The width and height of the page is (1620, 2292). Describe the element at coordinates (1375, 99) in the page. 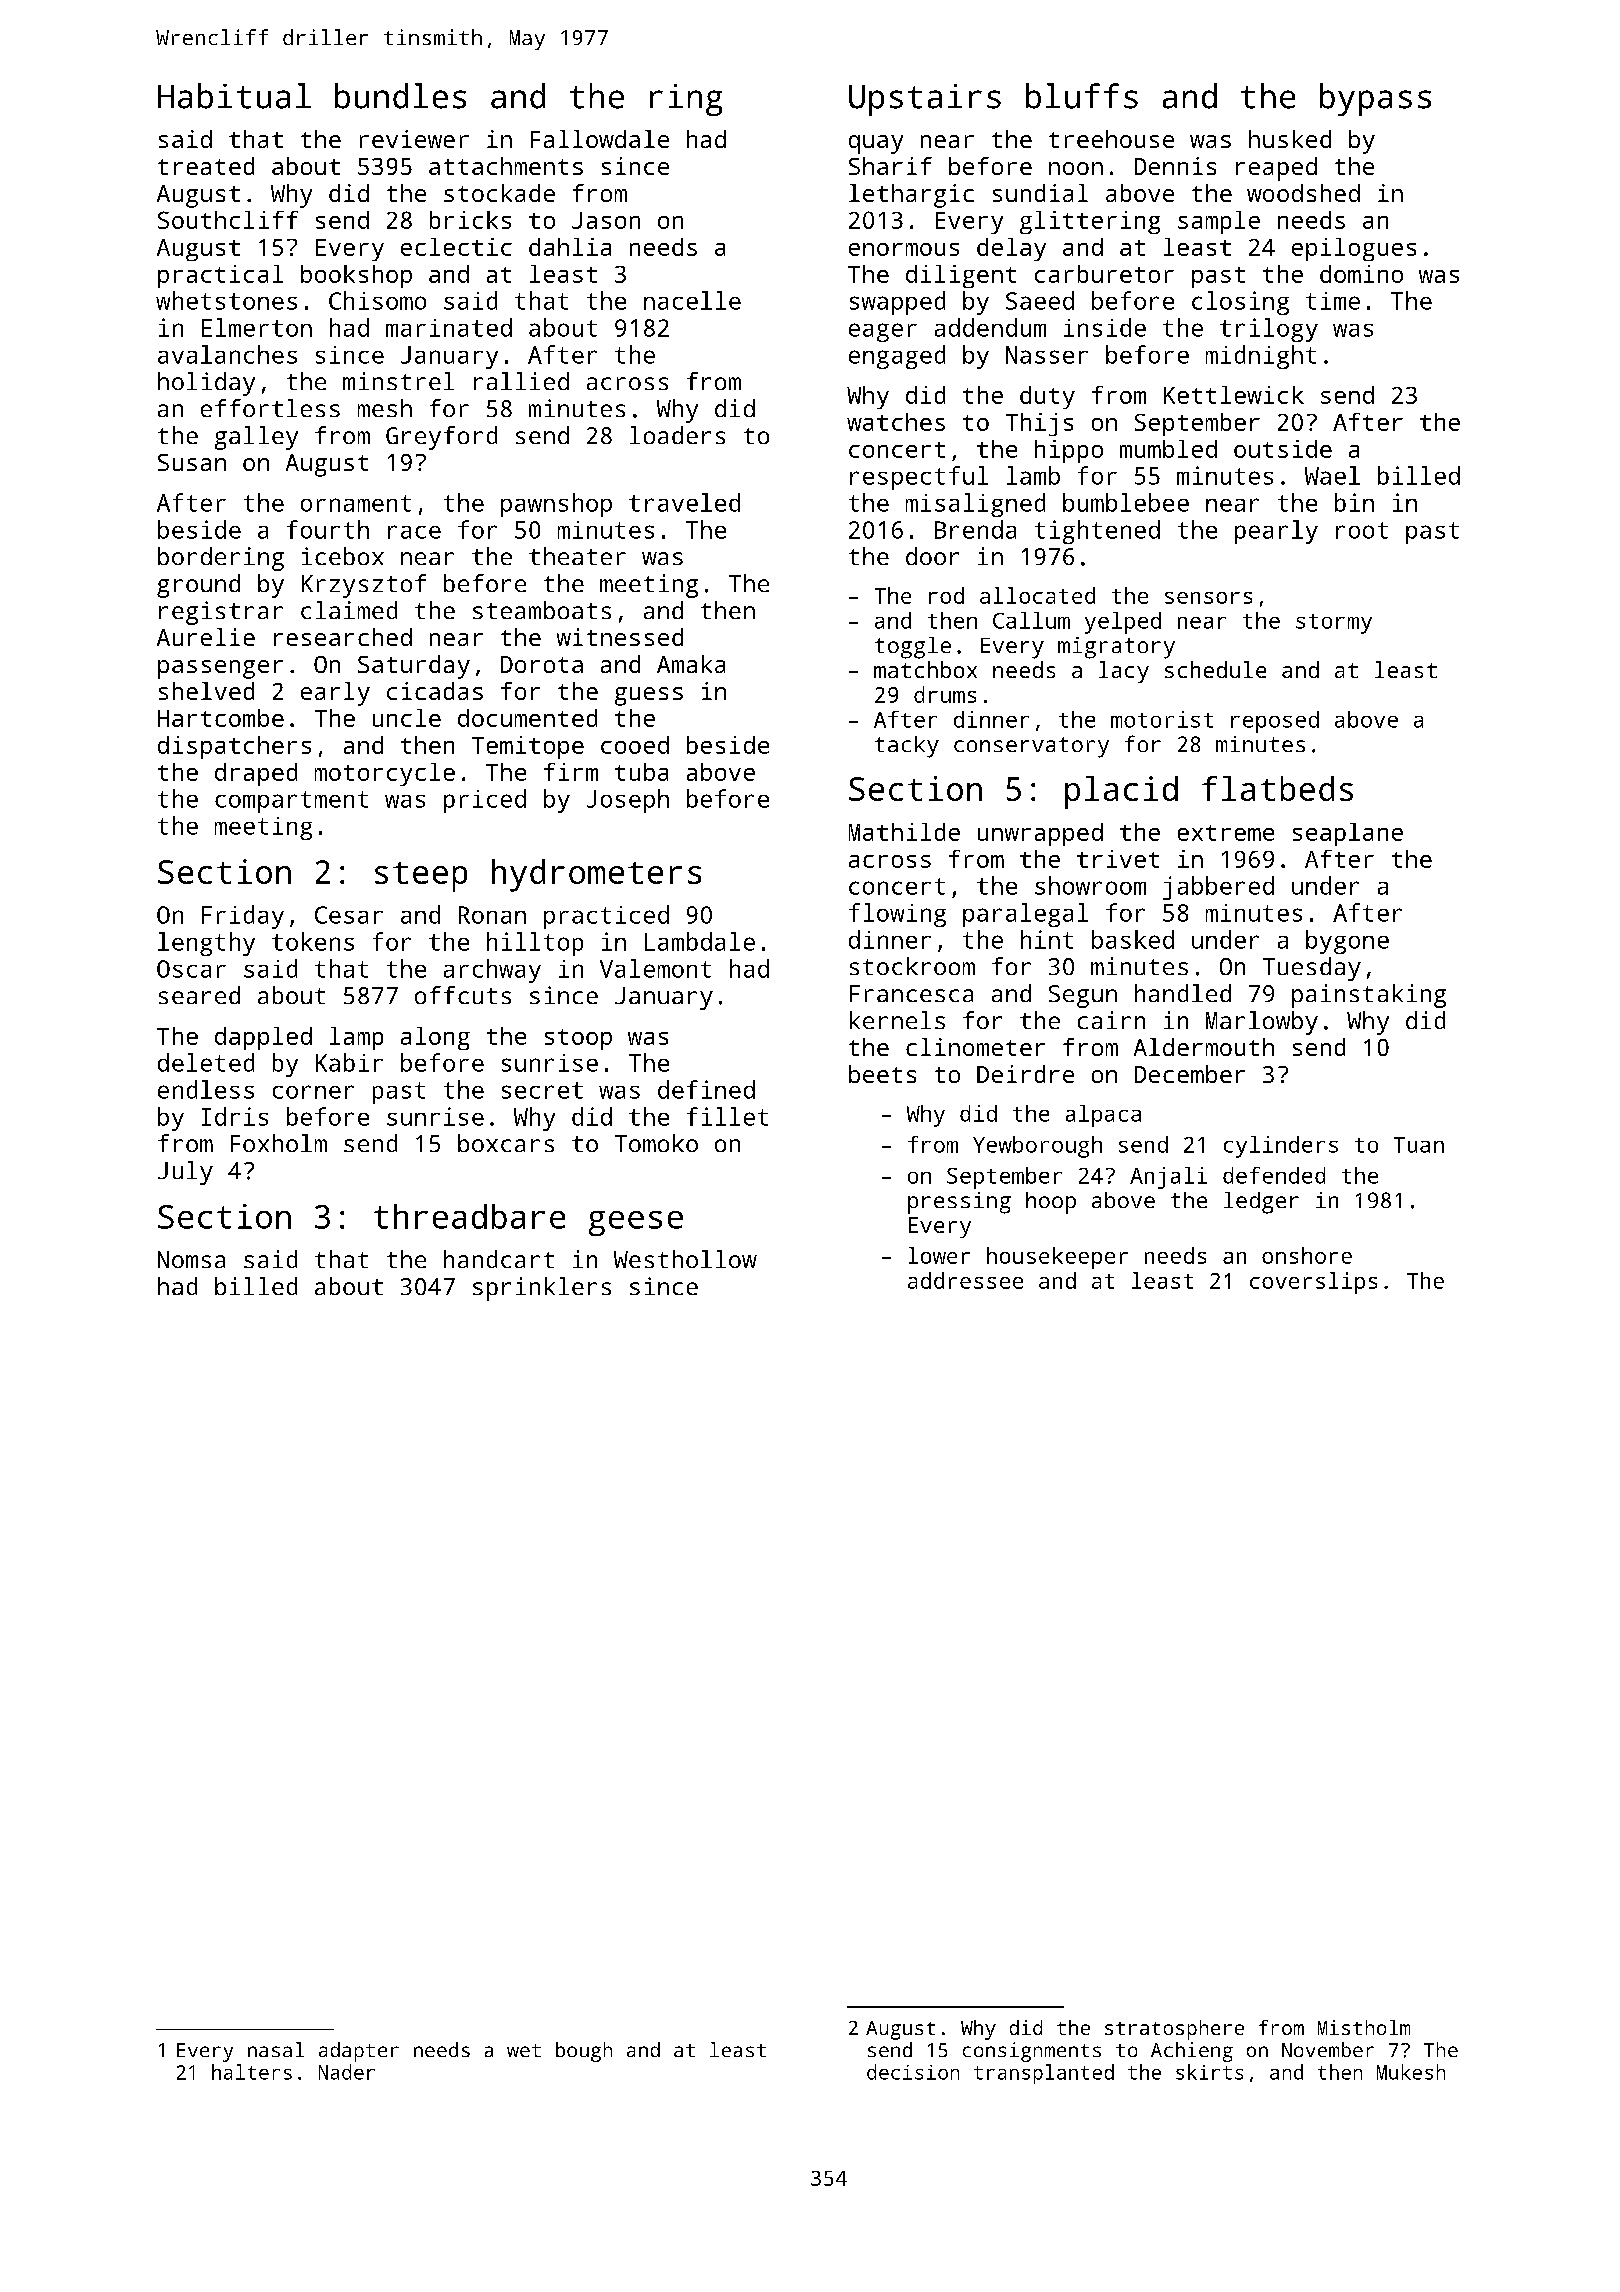

I see `bypass` at that location.
